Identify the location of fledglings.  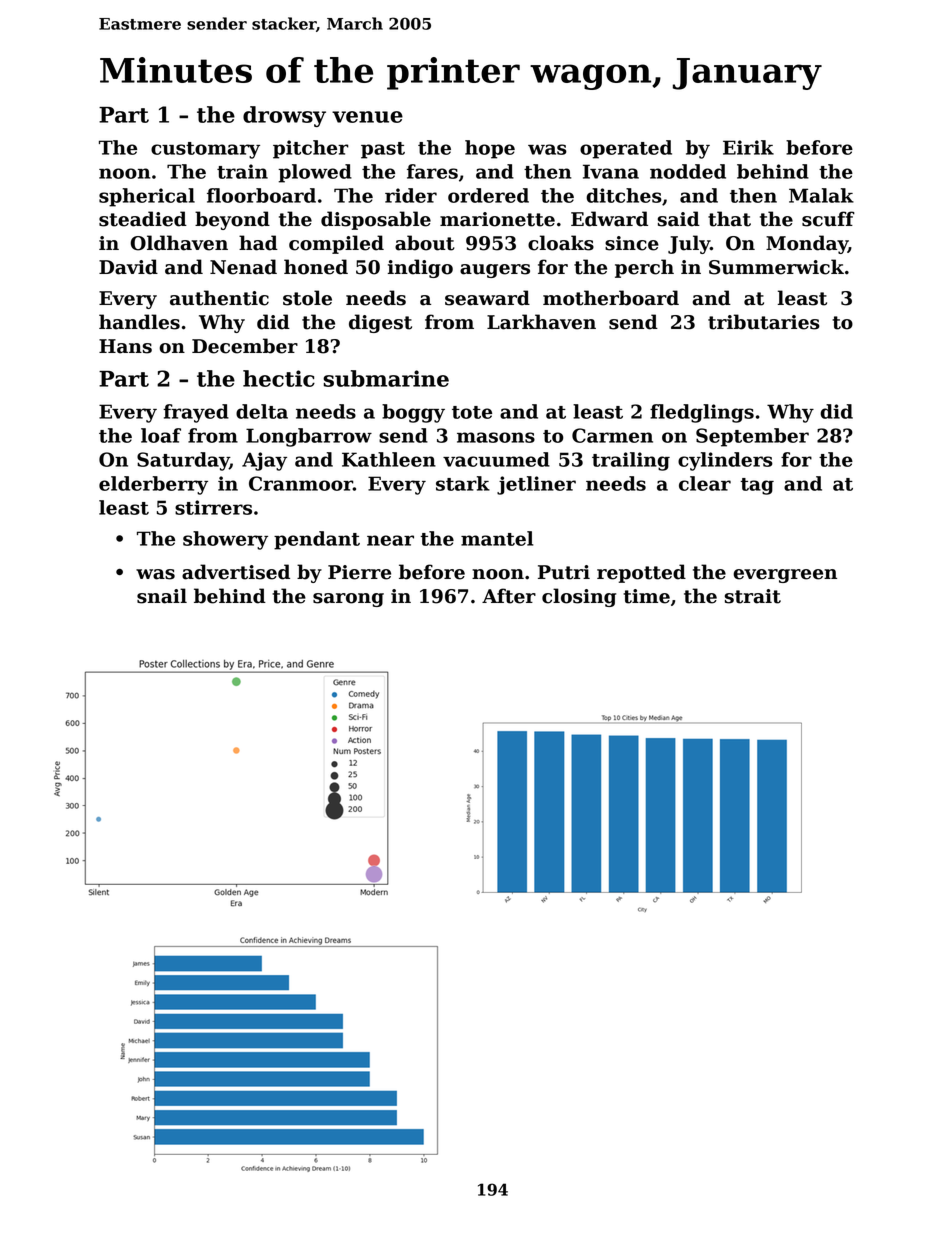
(702, 413).
